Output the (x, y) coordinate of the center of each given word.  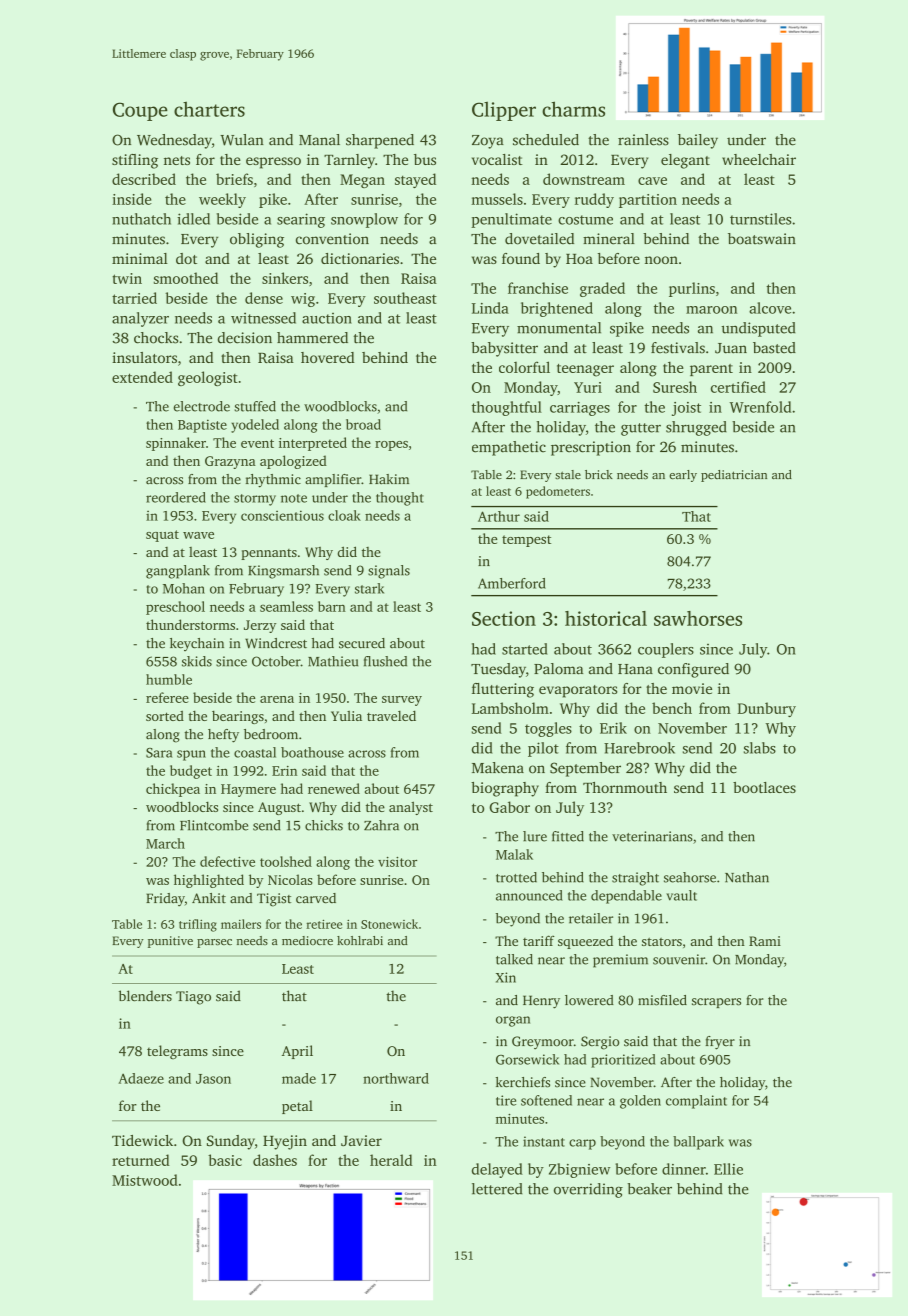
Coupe (140, 111)
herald (391, 1160)
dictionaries (360, 258)
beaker (650, 1189)
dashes (275, 1160)
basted (774, 348)
